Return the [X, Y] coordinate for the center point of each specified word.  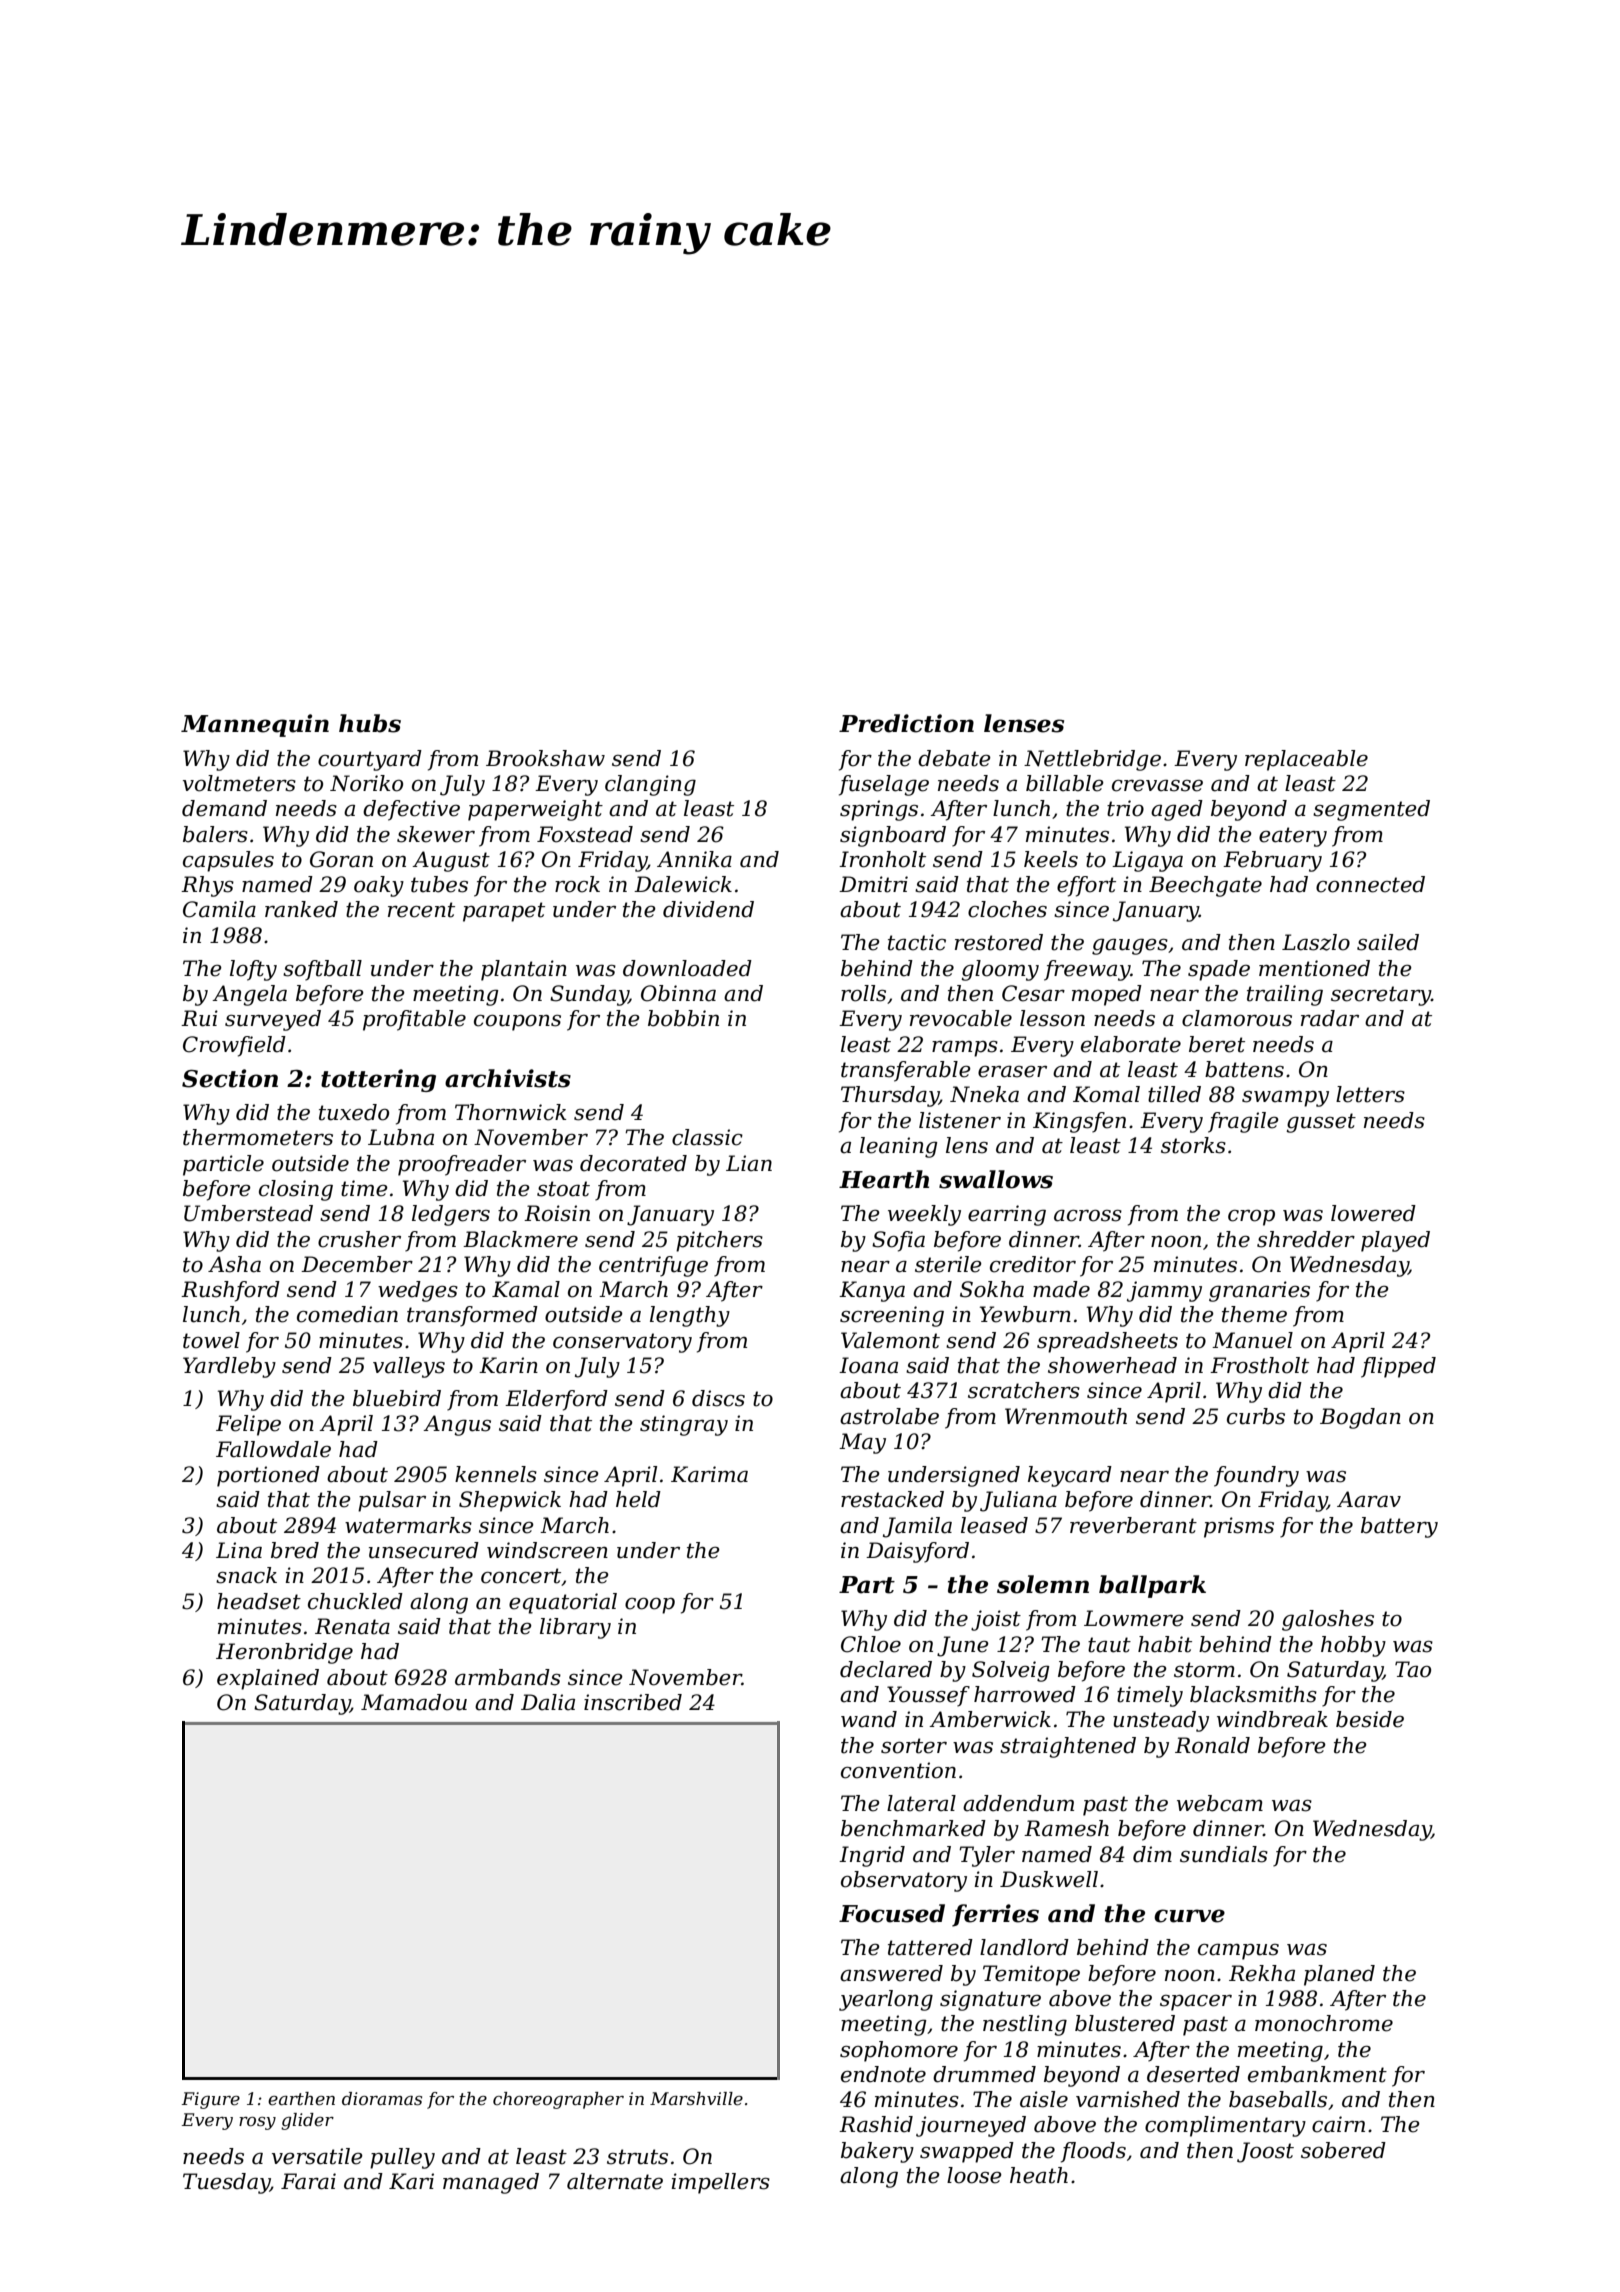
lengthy [690, 1316]
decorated [633, 1163]
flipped [1398, 1367]
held [638, 1499]
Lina [239, 1550]
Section [230, 1078]
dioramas [382, 2099]
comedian [347, 1314]
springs [879, 810]
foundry [1256, 1476]
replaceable [1306, 760]
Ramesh [1066, 1828]
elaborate [1131, 1044]
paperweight [535, 810]
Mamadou [414, 1702]
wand [869, 1719]
